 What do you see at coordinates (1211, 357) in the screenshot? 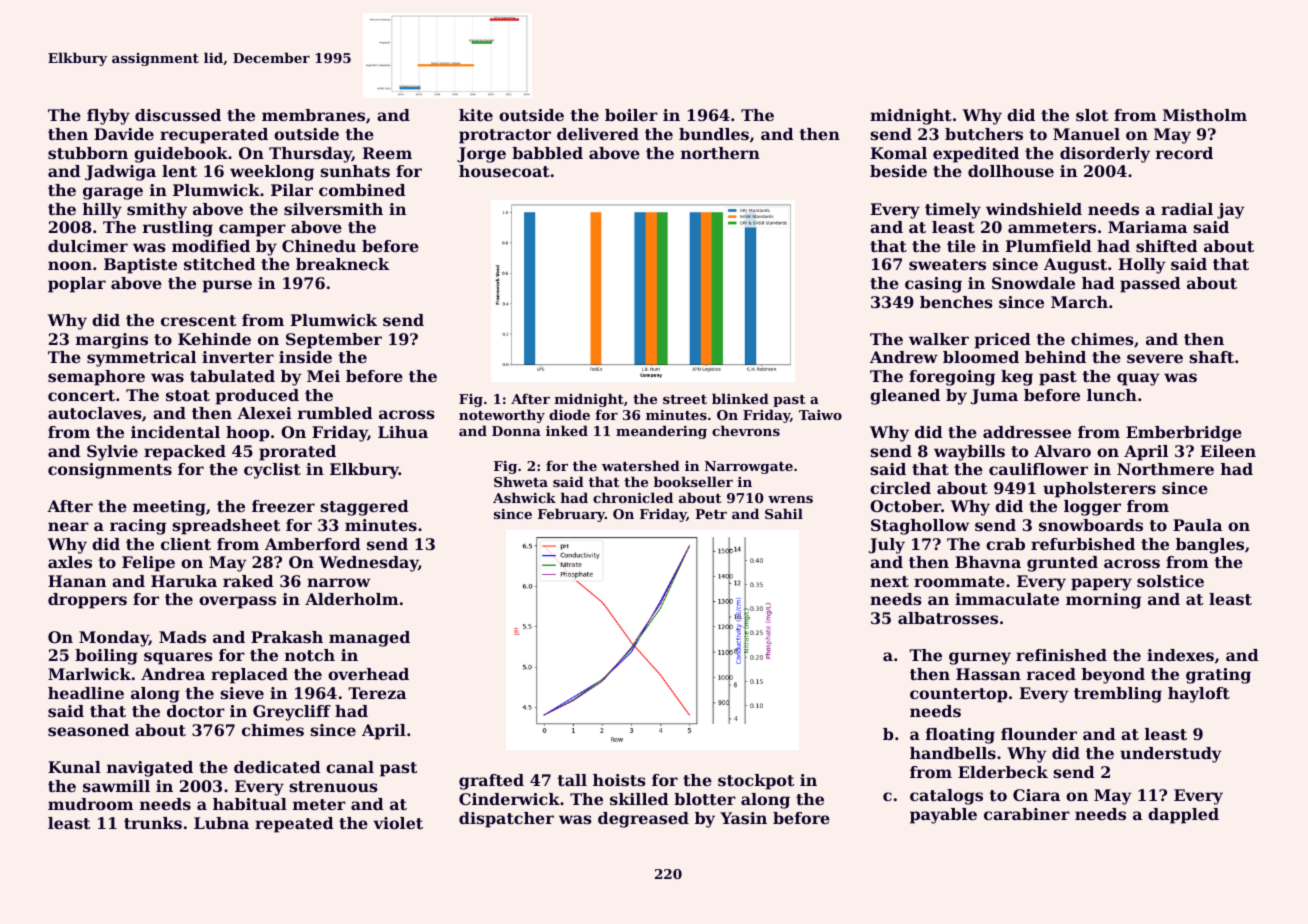
I see `shaft` at bounding box center [1211, 357].
